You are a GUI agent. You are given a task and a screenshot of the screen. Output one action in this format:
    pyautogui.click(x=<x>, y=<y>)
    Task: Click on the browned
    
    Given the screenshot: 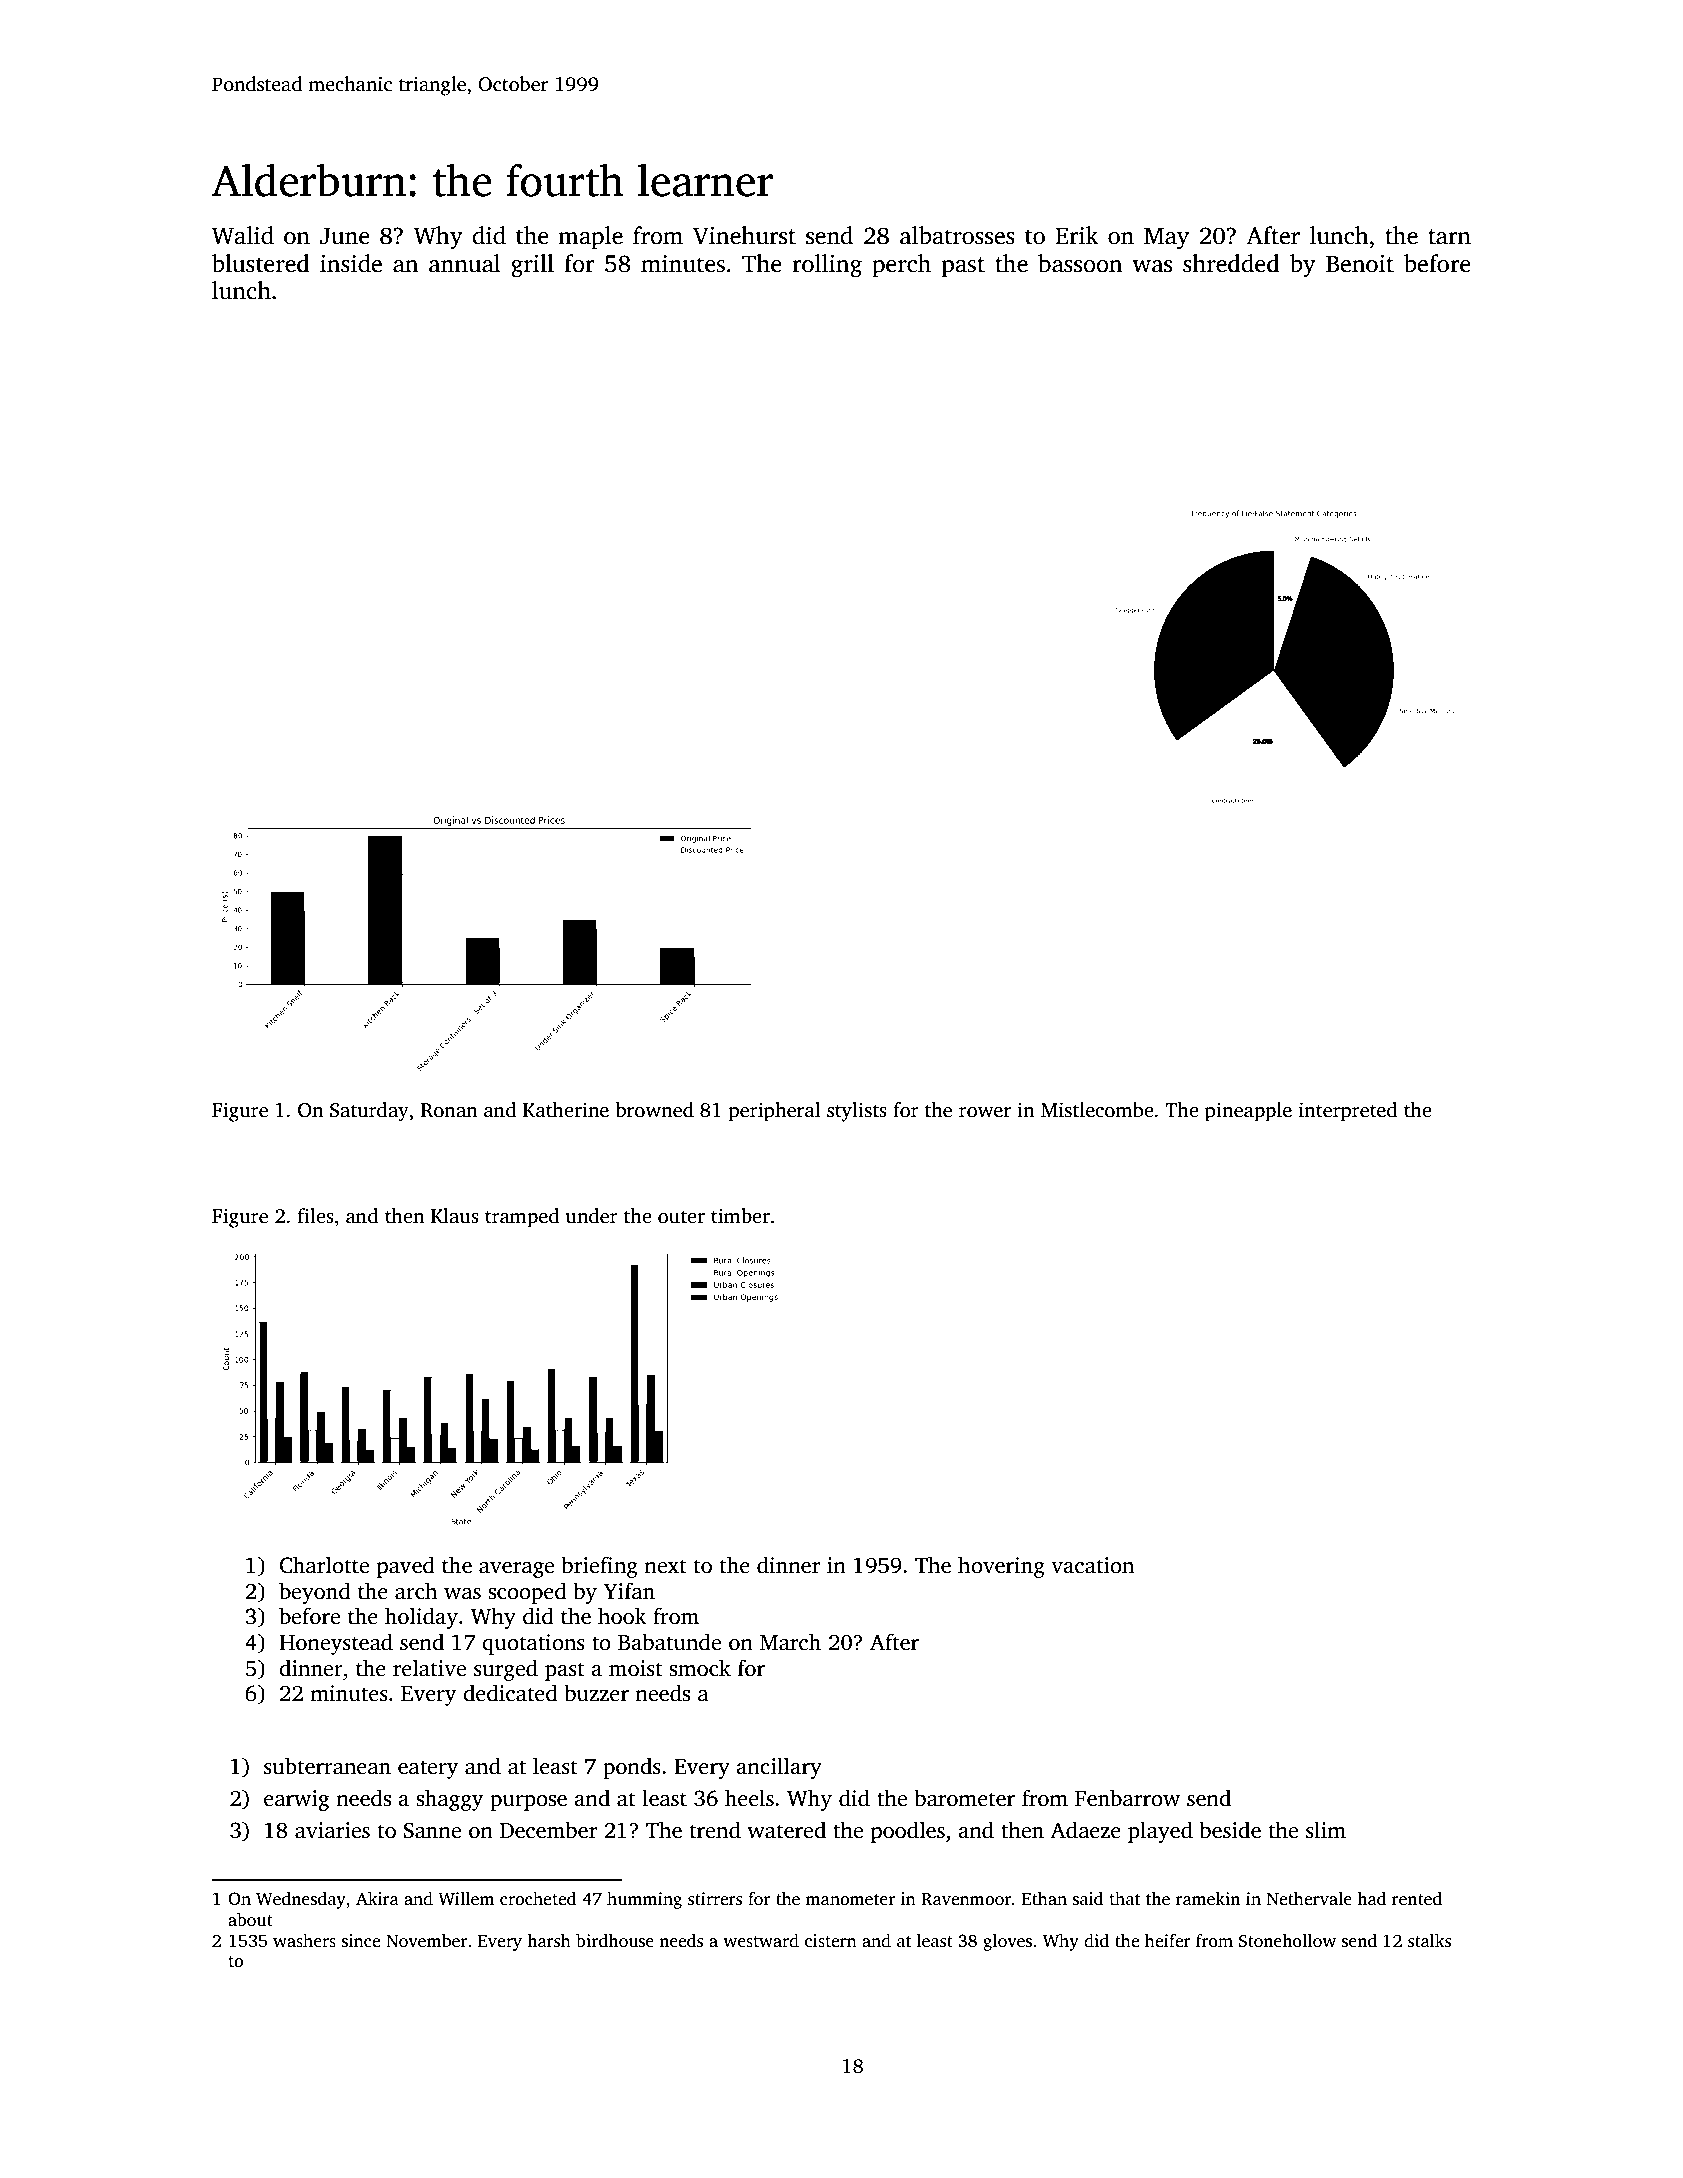 What is the action you would take?
    pyautogui.click(x=655, y=1110)
